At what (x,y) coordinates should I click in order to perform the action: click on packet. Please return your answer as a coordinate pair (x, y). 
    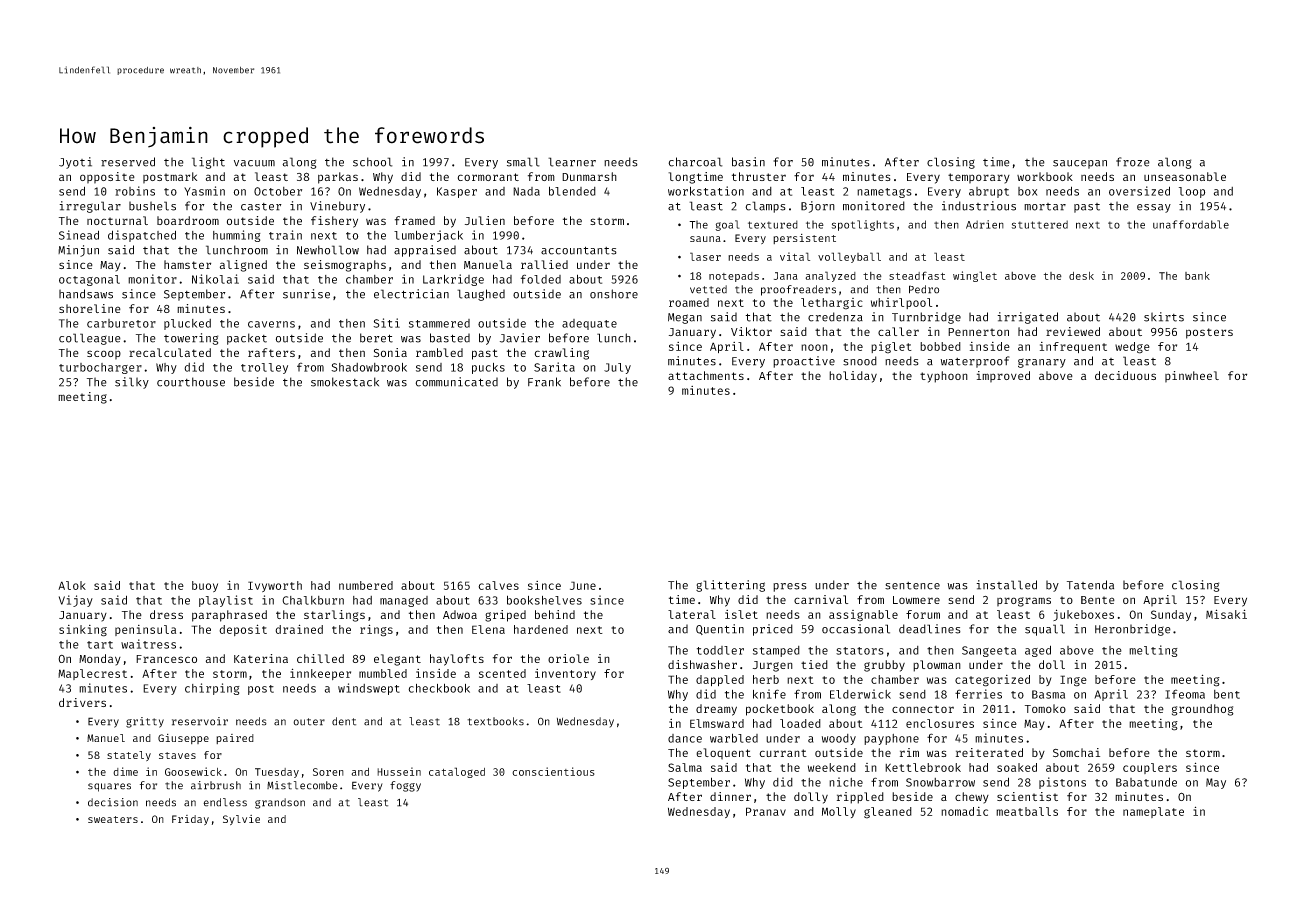
    Looking at the image, I should click on (247, 339).
